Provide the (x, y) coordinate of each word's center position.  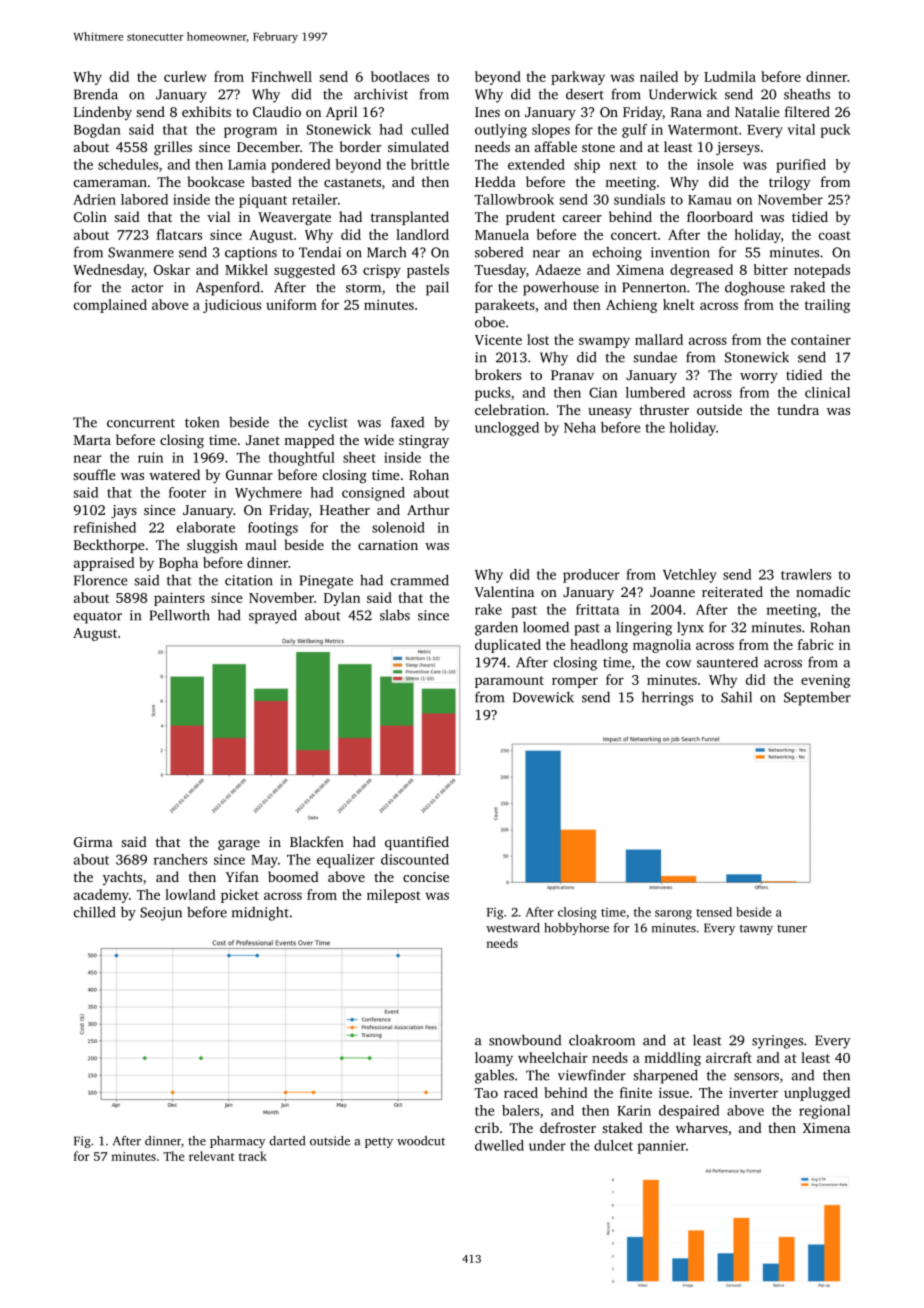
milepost (394, 896)
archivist (381, 94)
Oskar (172, 269)
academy (101, 896)
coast (835, 235)
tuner (792, 929)
